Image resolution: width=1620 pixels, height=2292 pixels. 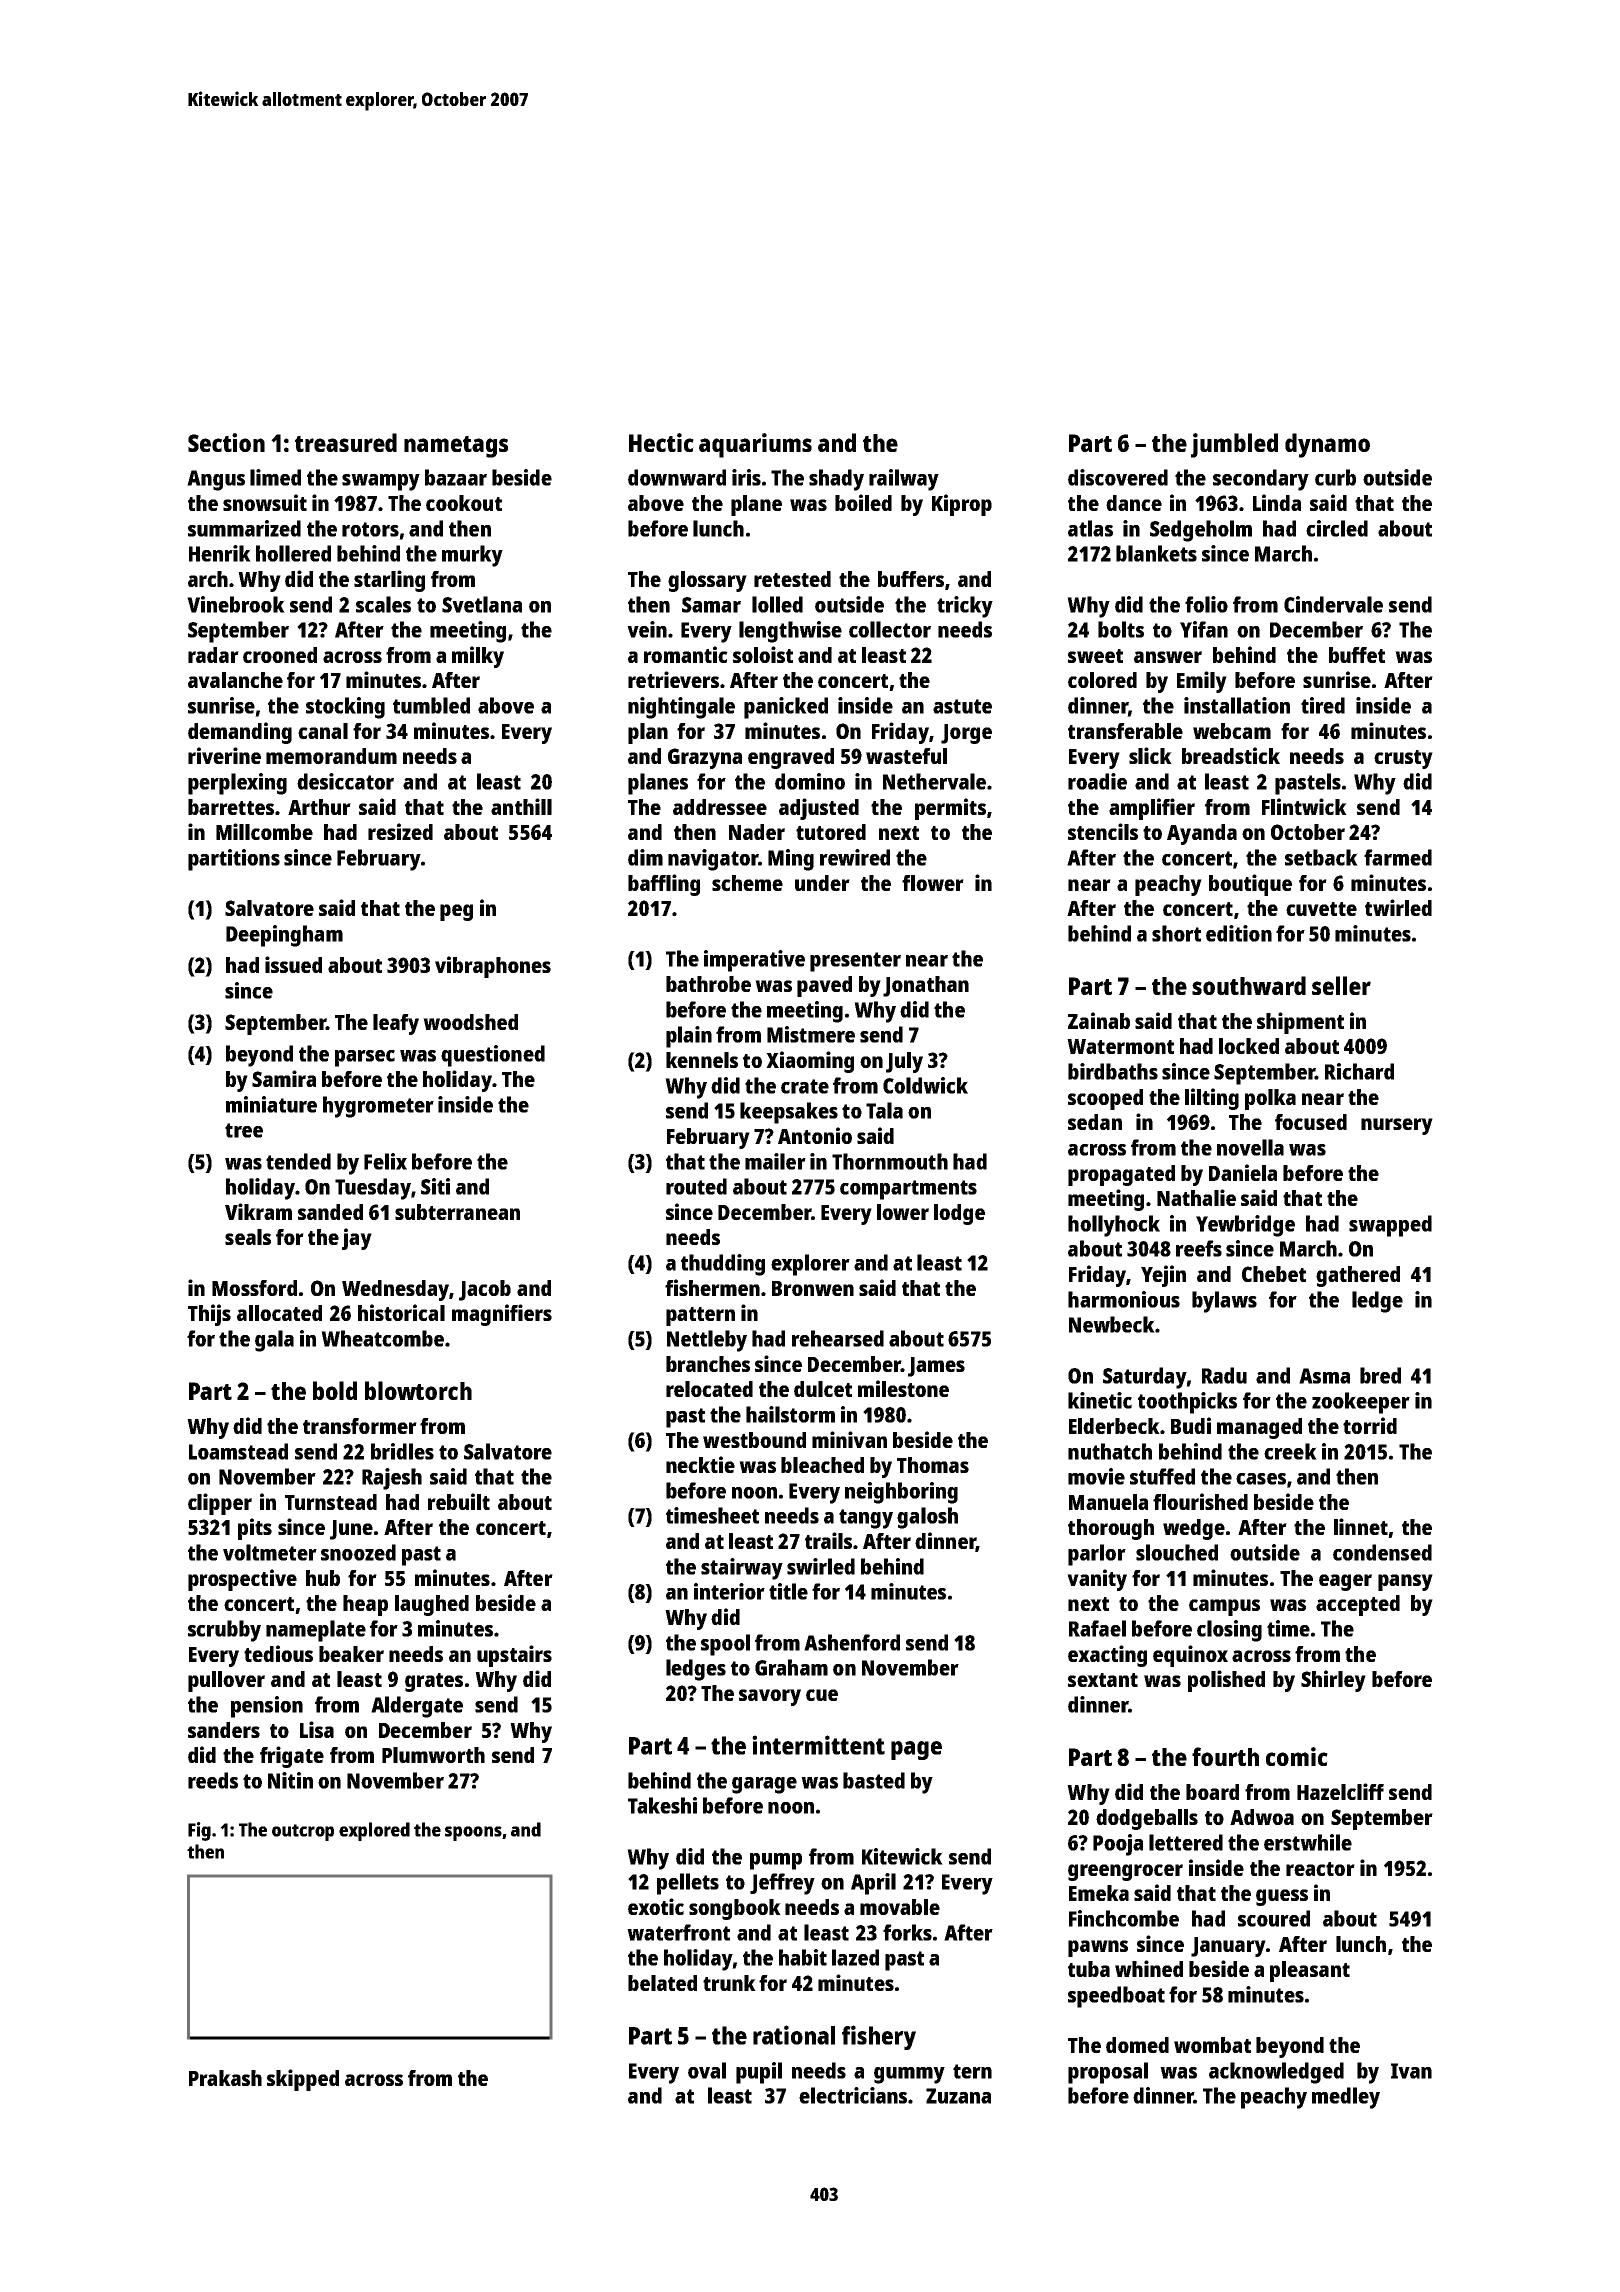 What do you see at coordinates (754, 961) in the screenshot?
I see `imperative` at bounding box center [754, 961].
